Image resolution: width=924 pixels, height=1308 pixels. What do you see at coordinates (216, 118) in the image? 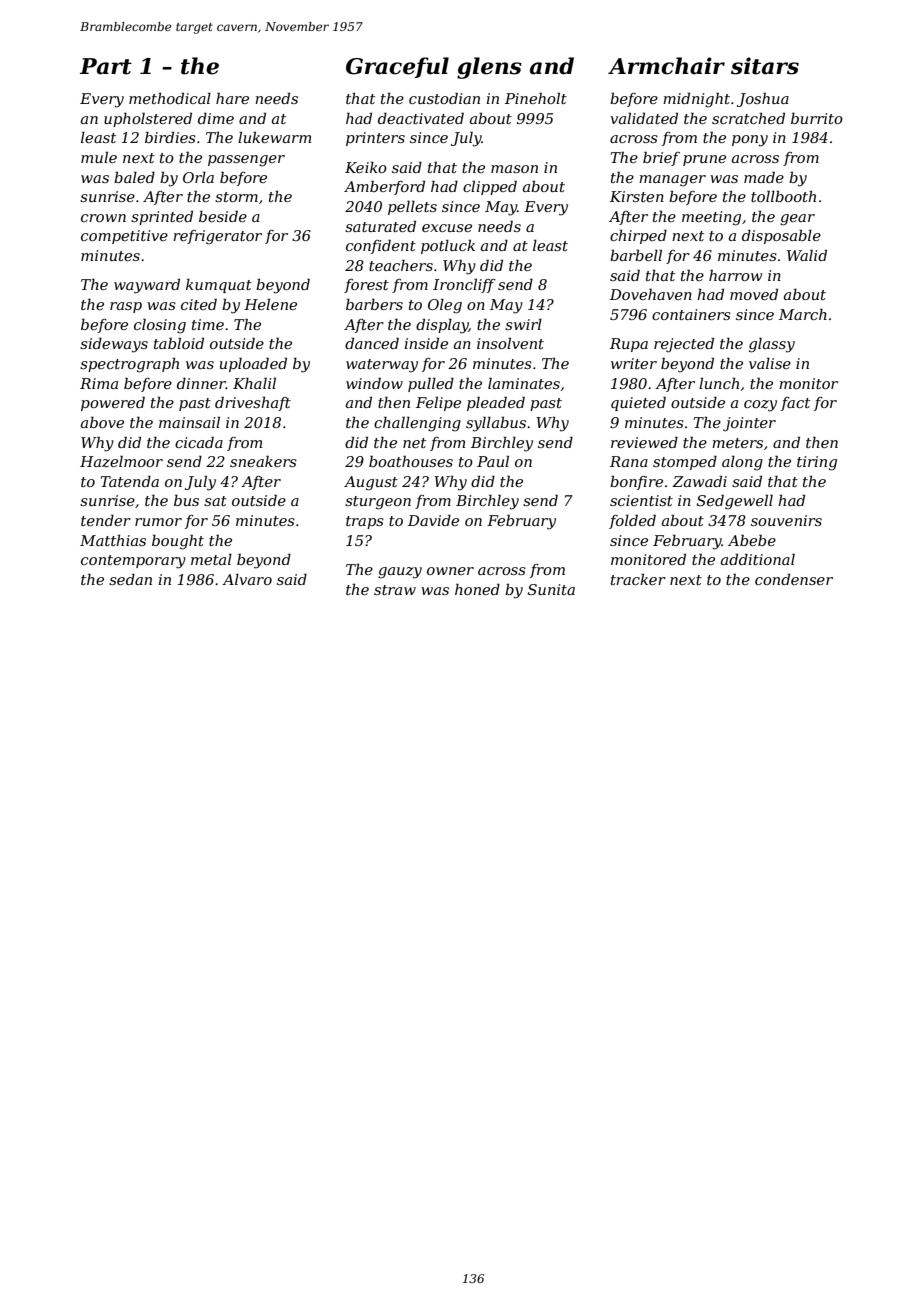
I see `dime` at bounding box center [216, 118].
